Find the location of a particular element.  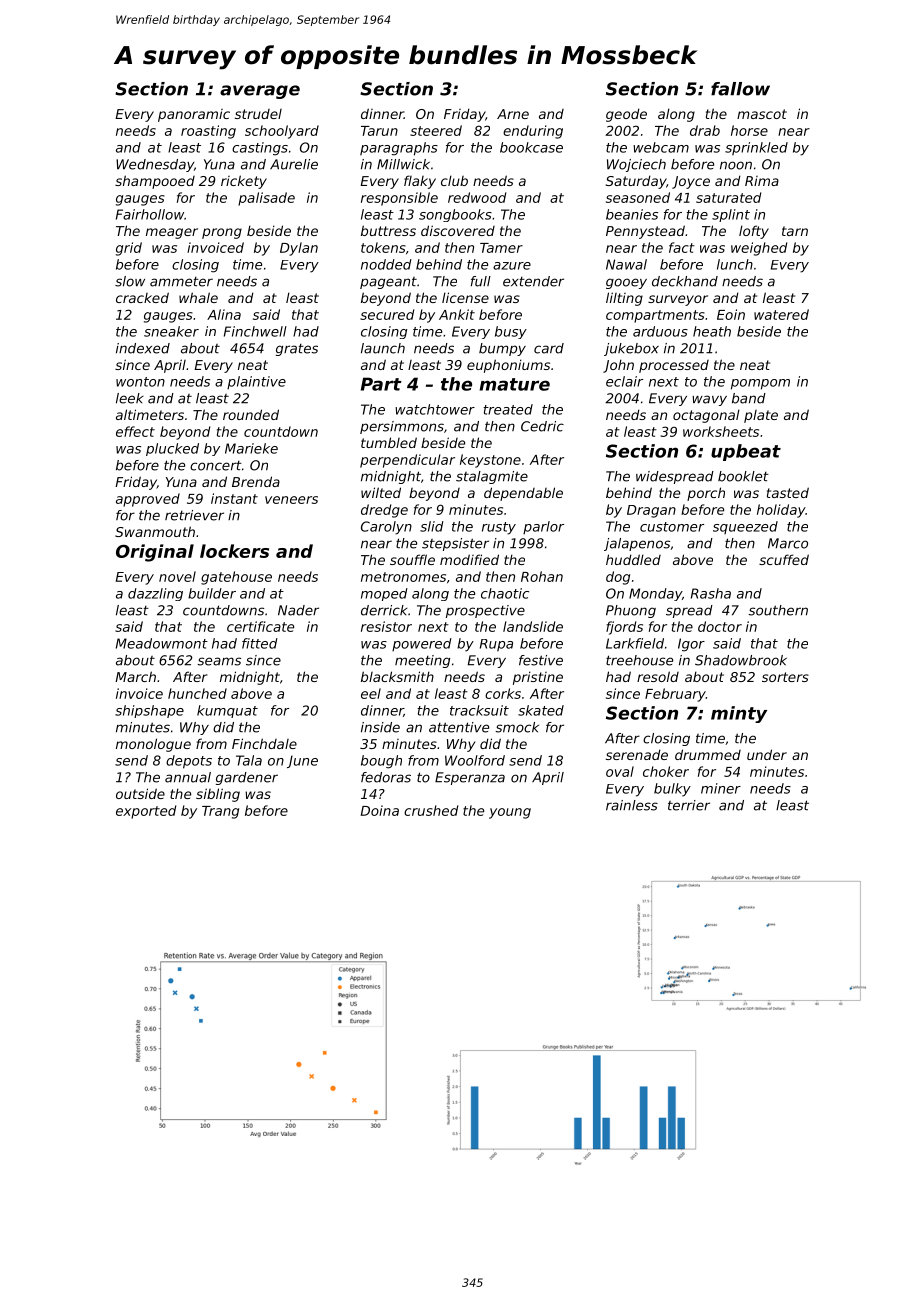

strudel is located at coordinates (258, 114).
